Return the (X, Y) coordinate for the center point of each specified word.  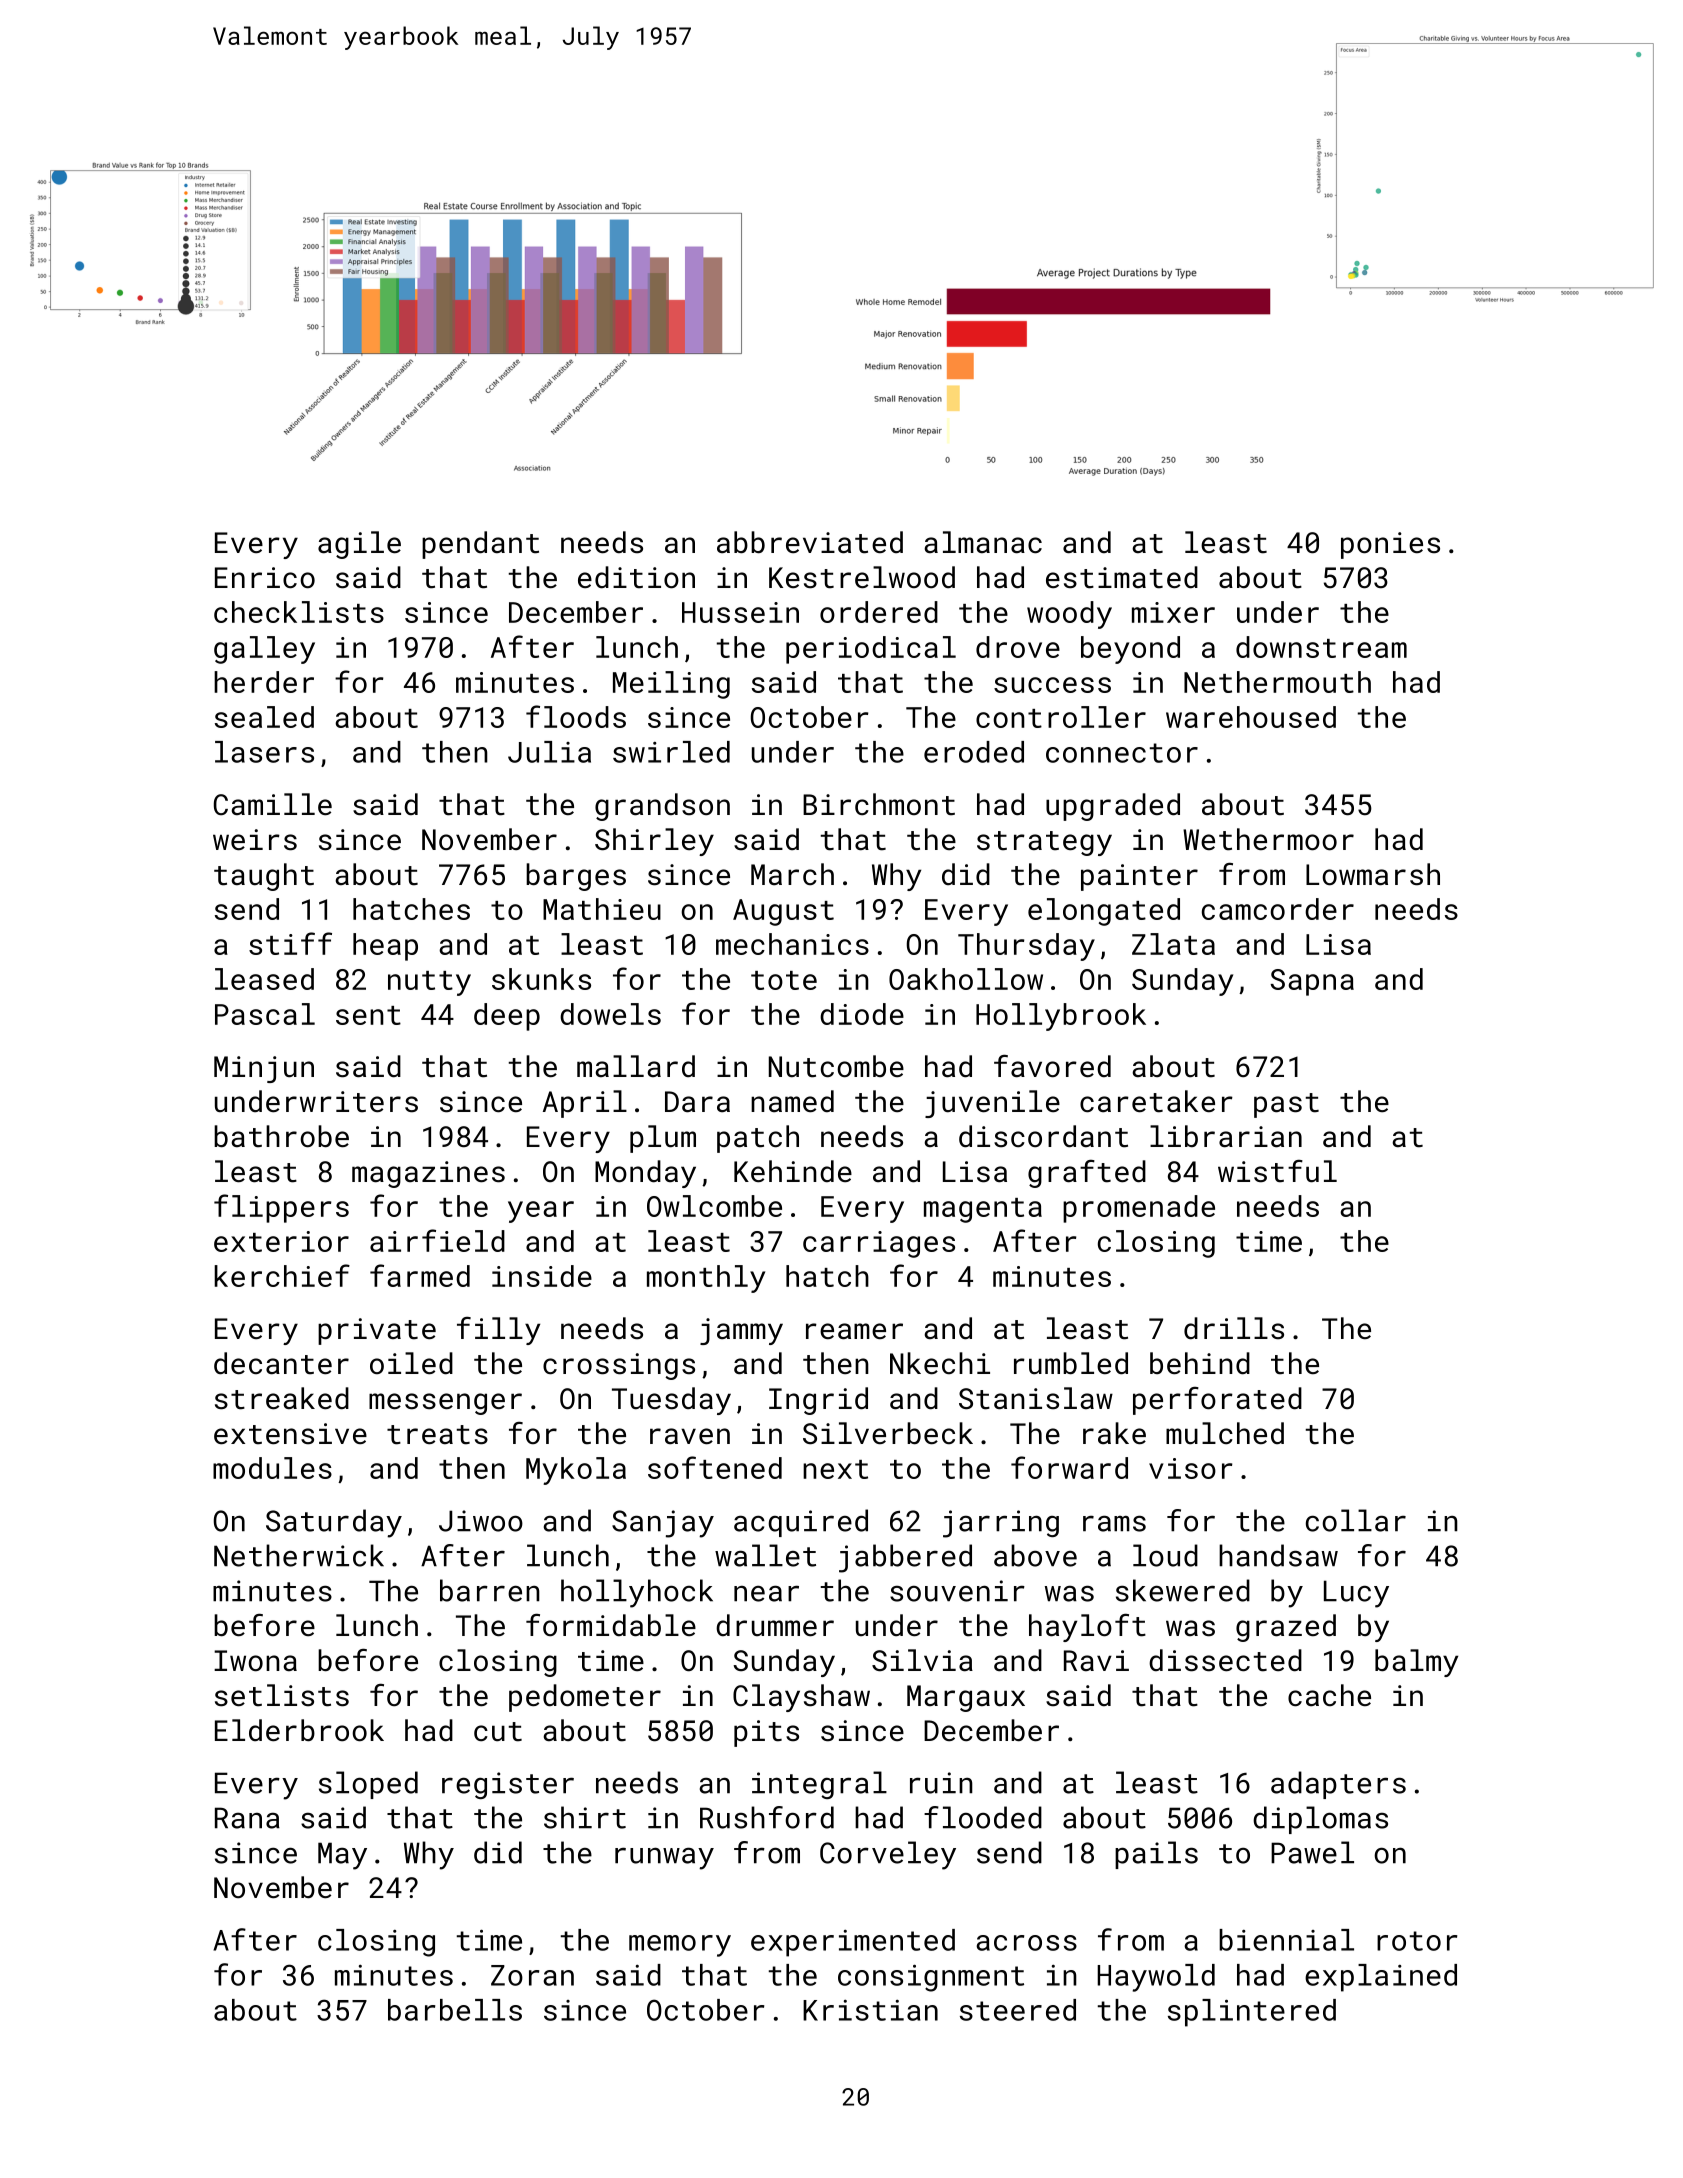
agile (359, 545)
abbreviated (810, 542)
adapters (1338, 1785)
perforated (1217, 1401)
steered (1018, 2010)
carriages (879, 1244)
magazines (428, 1174)
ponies (1390, 545)
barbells (455, 2010)
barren (490, 1590)
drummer (775, 1625)
